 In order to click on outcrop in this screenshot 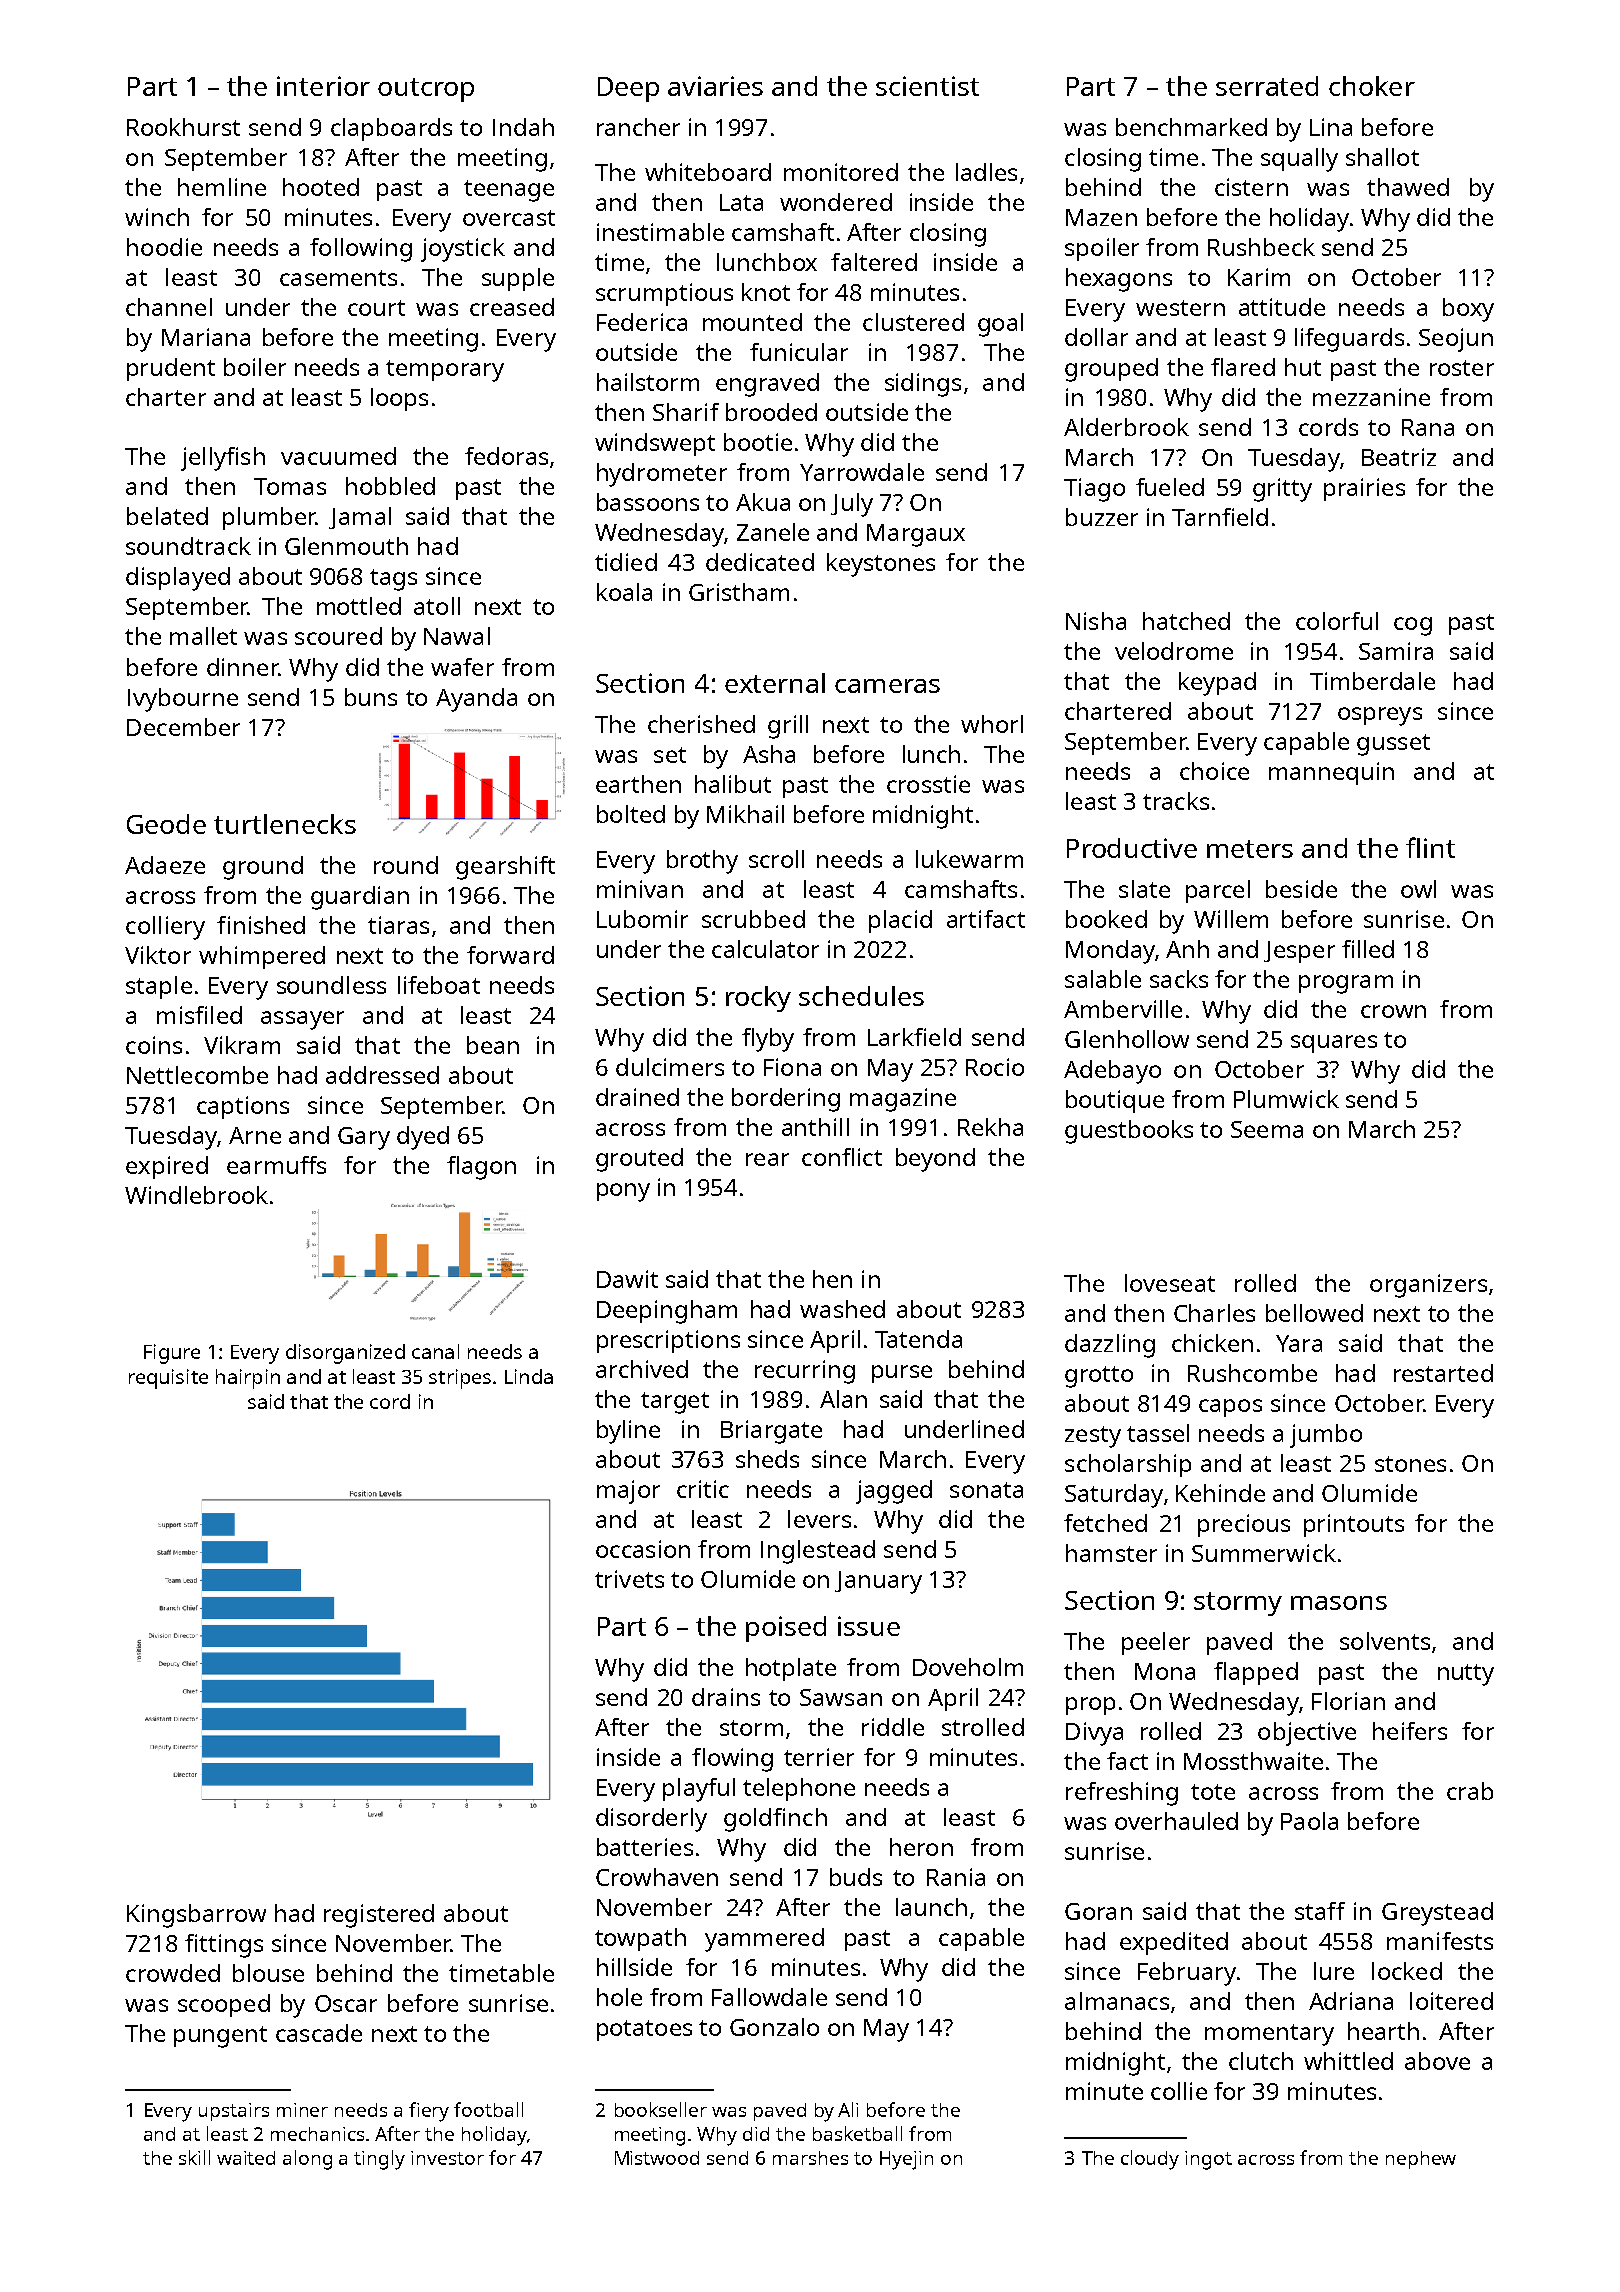, I will do `click(426, 90)`.
